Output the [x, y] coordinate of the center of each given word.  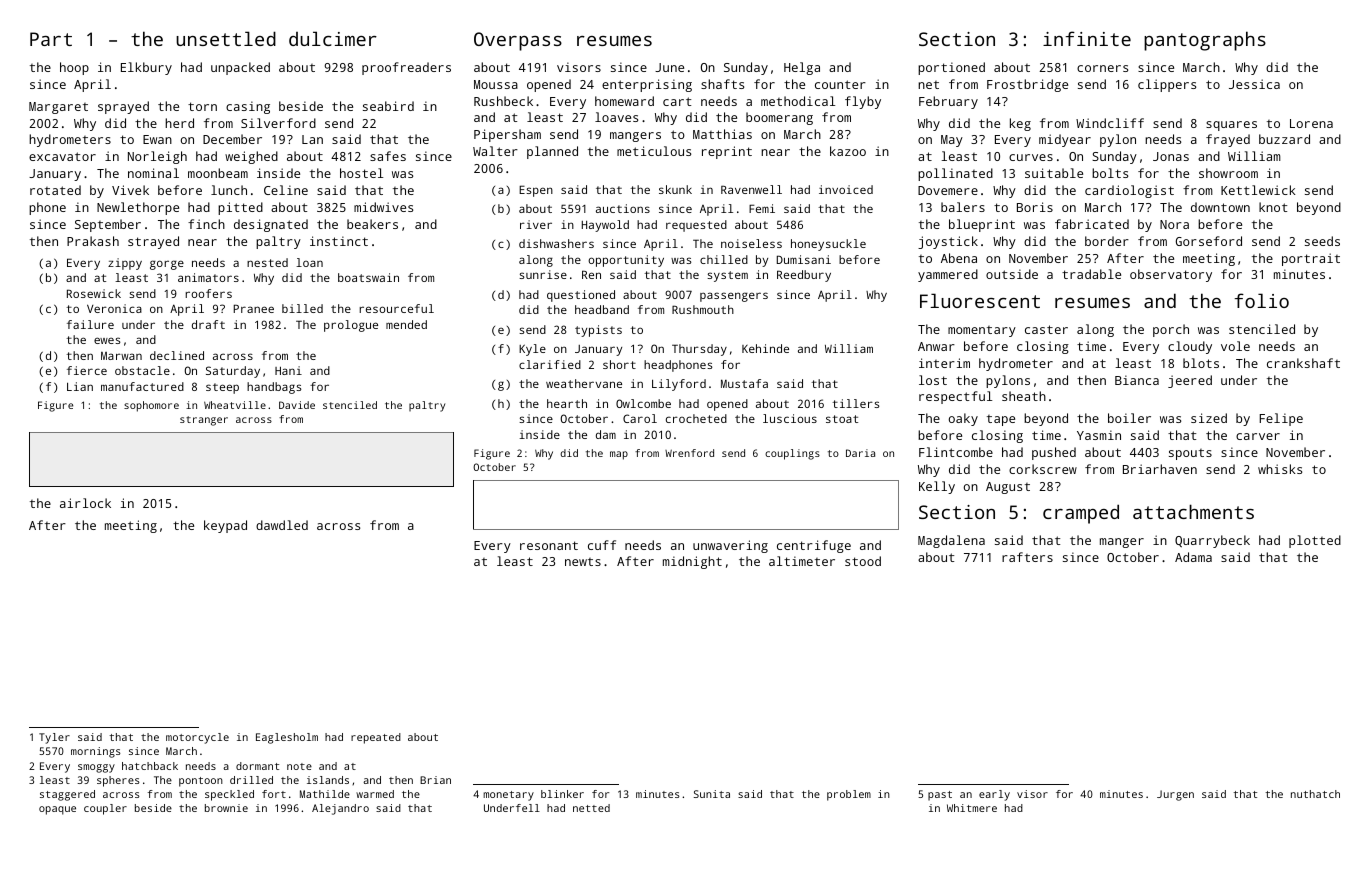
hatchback [150, 766]
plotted [1315, 541]
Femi [762, 208]
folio [1261, 300]
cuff [602, 545]
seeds [1322, 241]
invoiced [846, 189]
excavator [62, 156]
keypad [225, 526]
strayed [153, 242]
